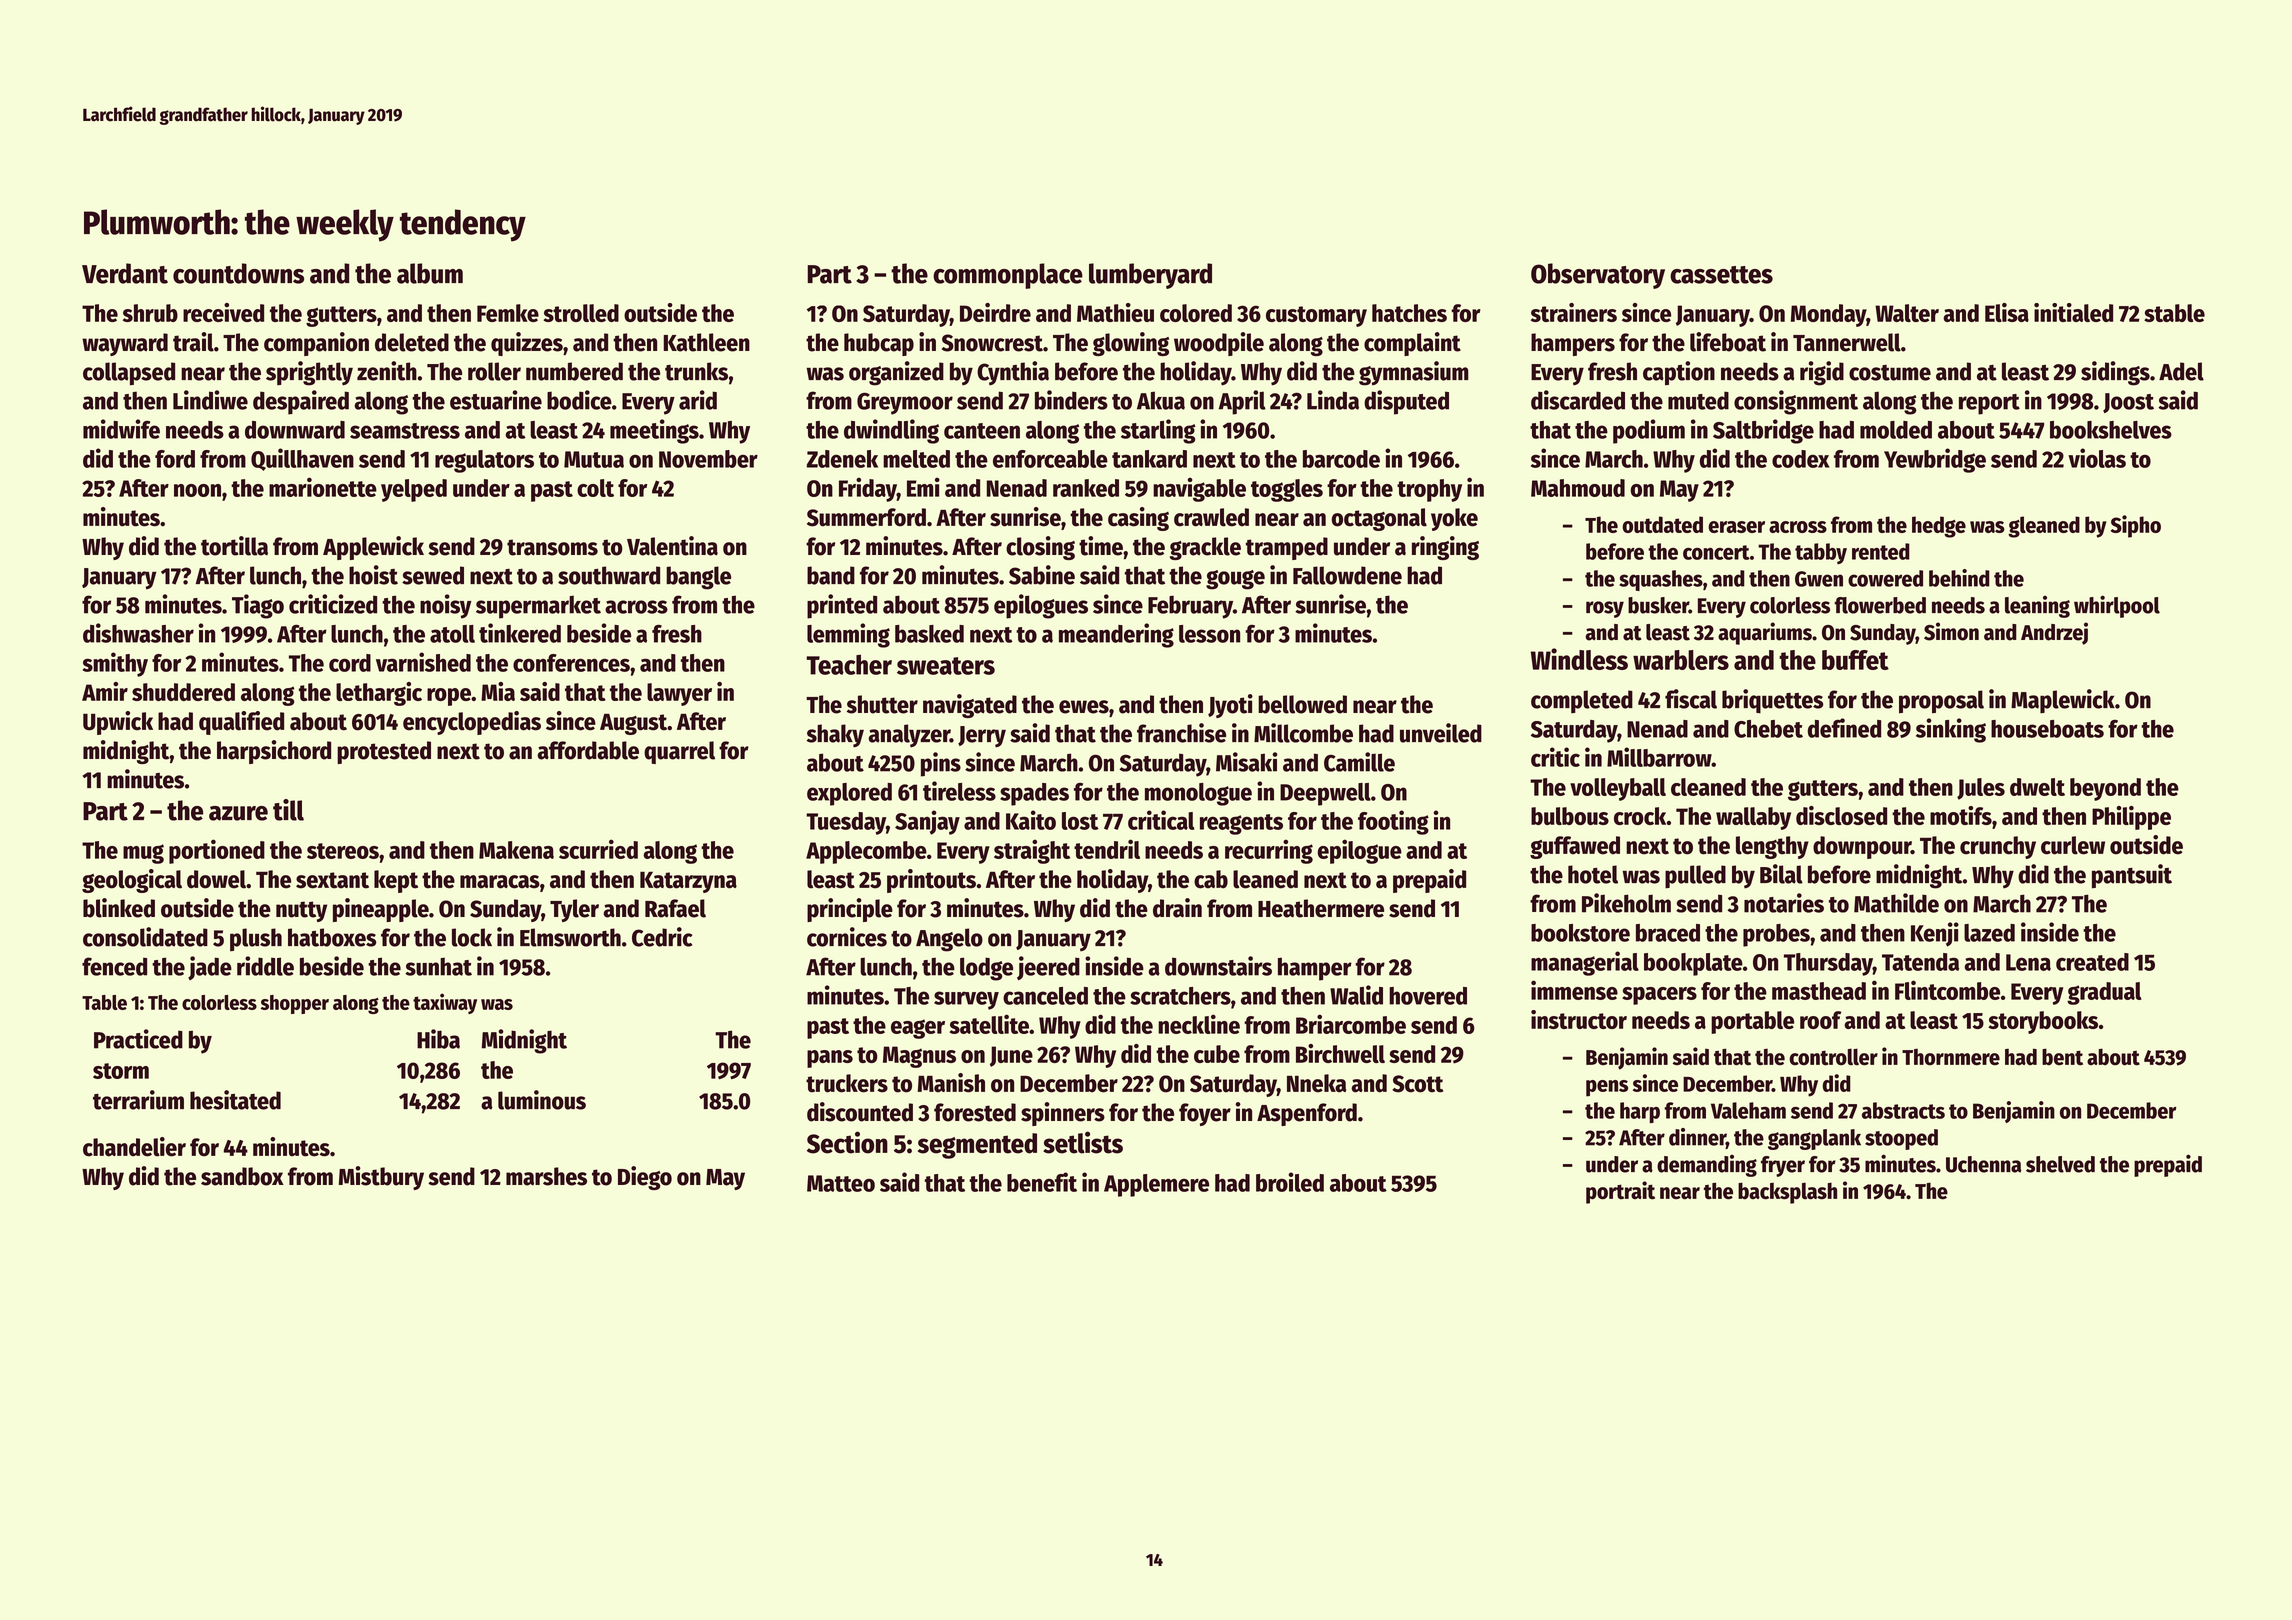 The height and width of the document is (1620, 2292). I want to click on Applemere, so click(1156, 1185).
